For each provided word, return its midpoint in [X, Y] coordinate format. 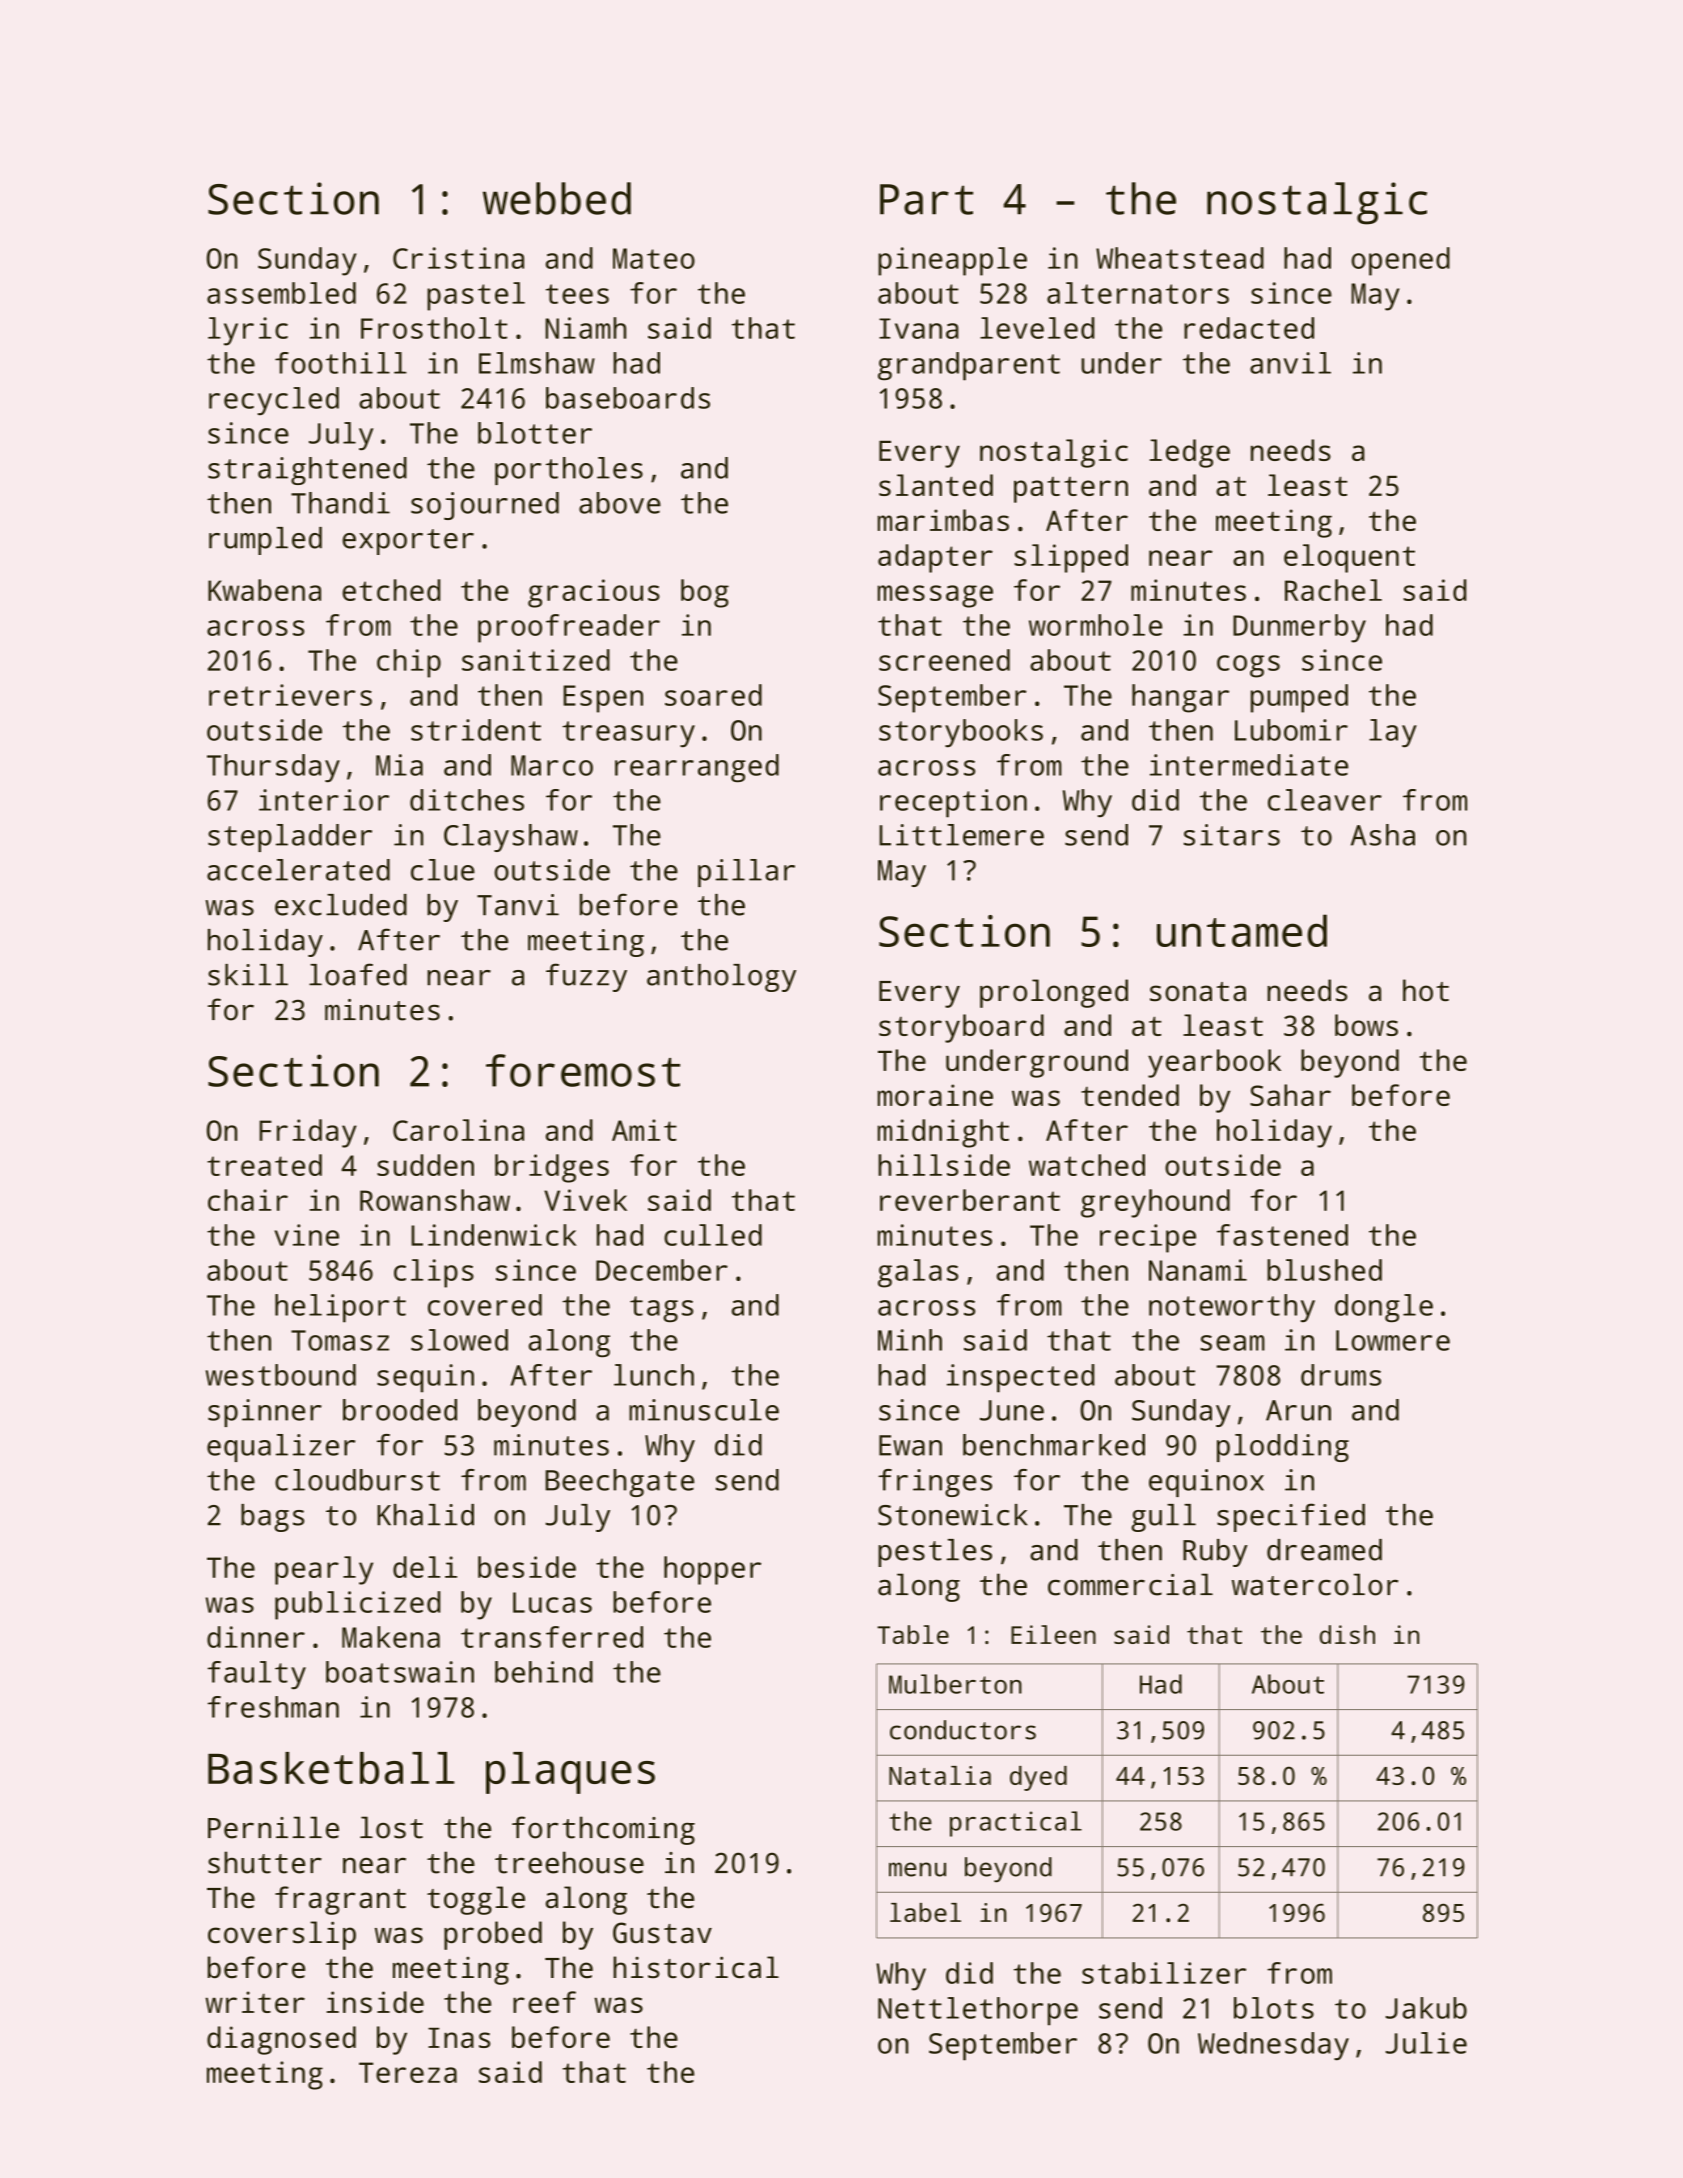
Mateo [654, 258]
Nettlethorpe [978, 2011]
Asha [1383, 835]
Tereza [408, 2072]
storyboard [961, 1028]
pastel [476, 296]
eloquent [1349, 558]
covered [485, 1305]
